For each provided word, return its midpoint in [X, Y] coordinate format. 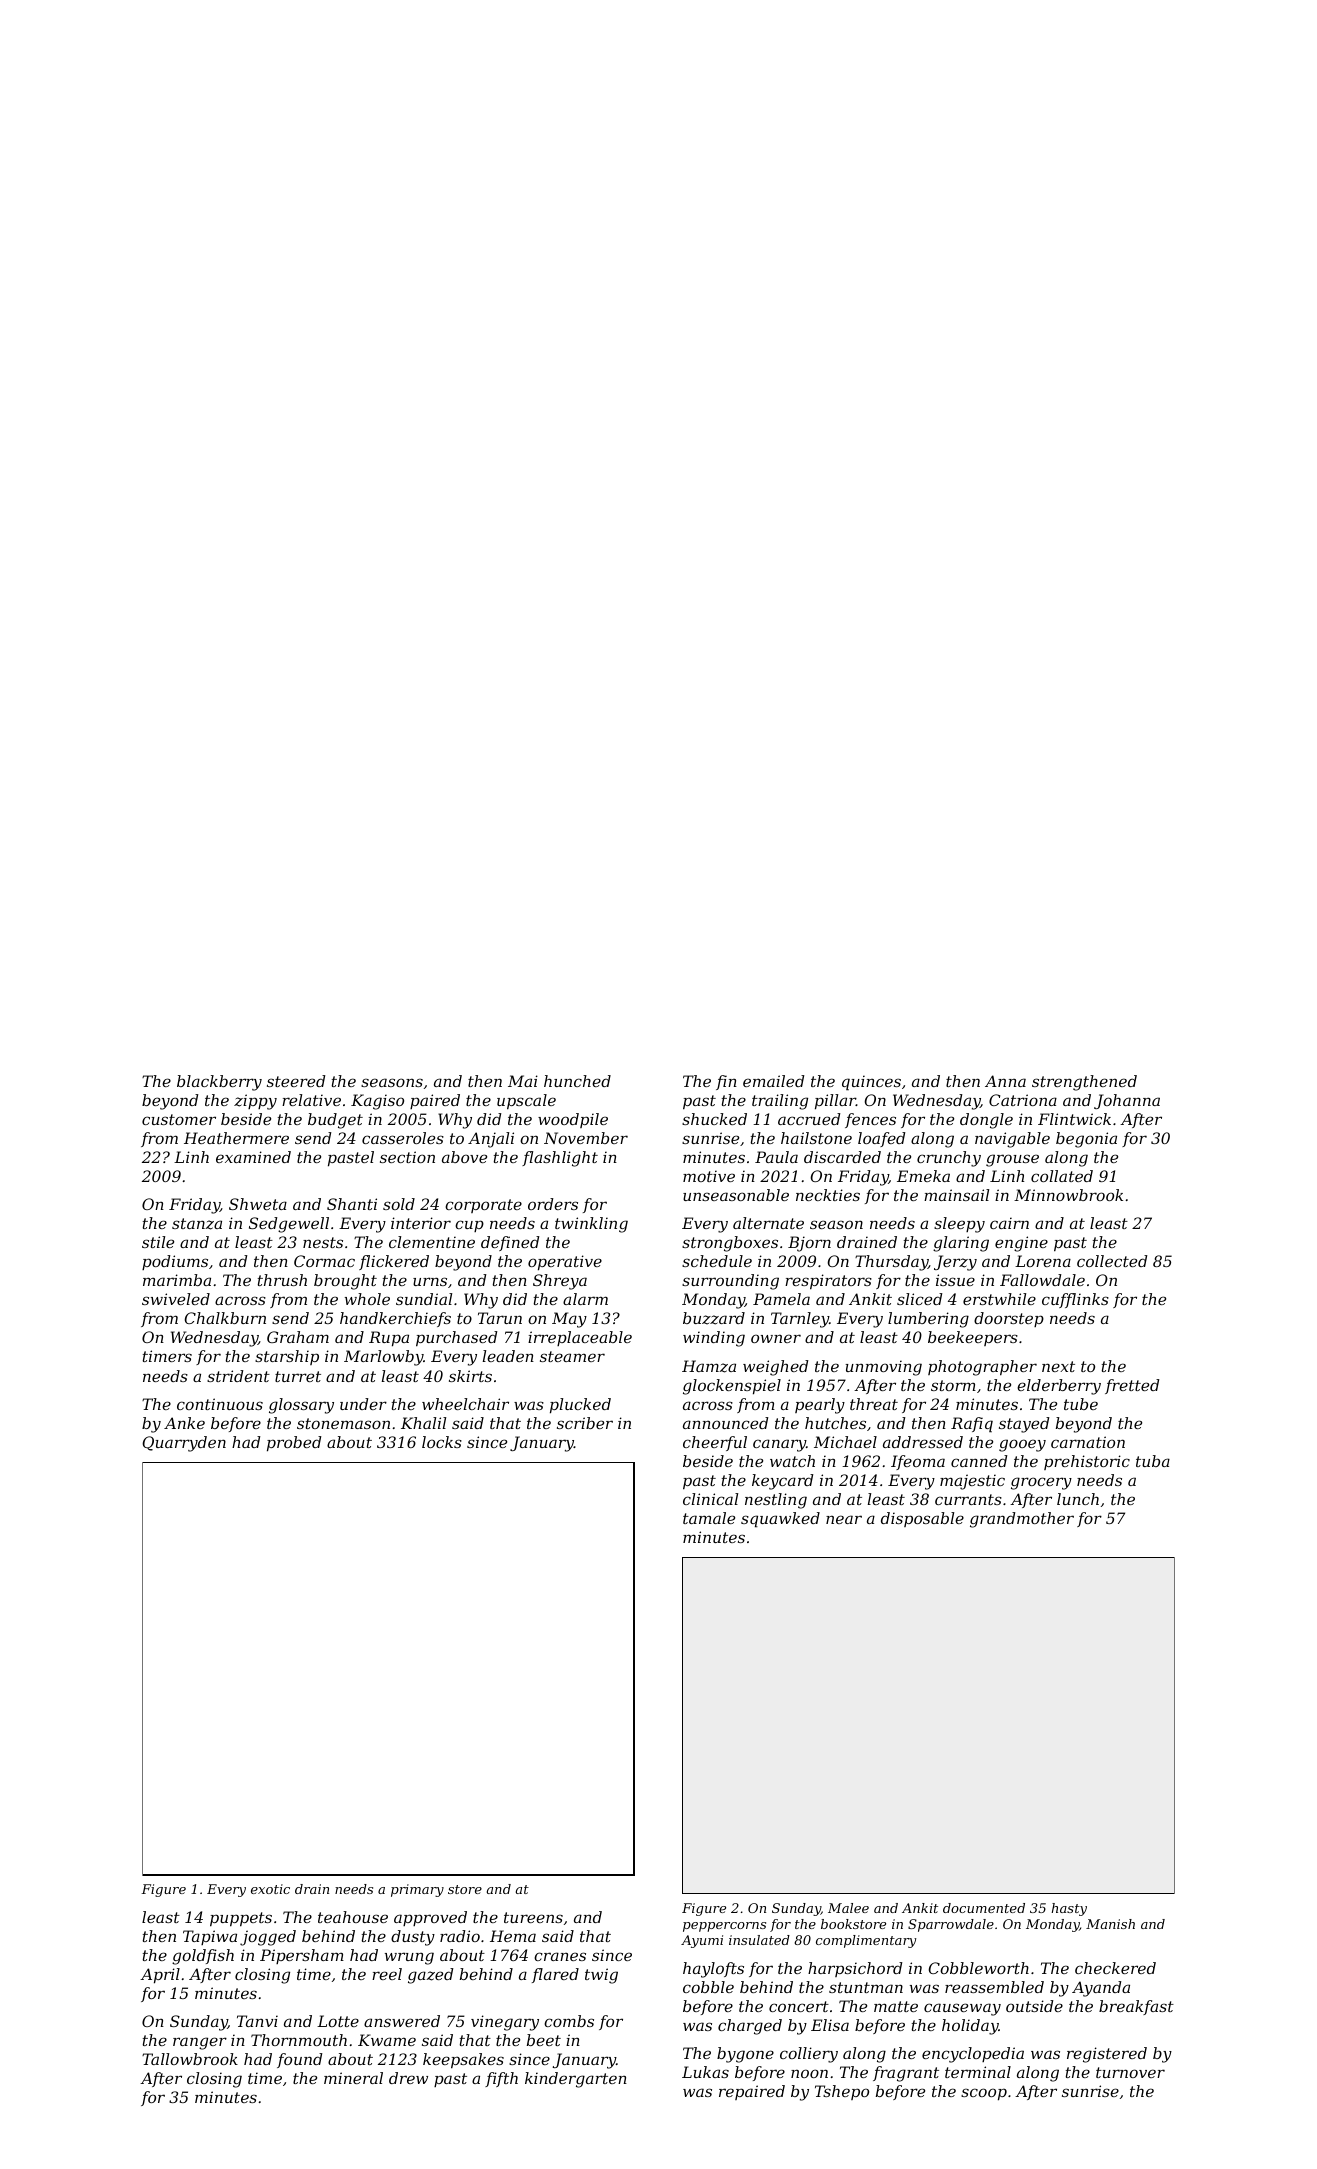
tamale [709, 1518]
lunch [1078, 1499]
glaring [961, 1244]
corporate [483, 1206]
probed [294, 1444]
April [160, 1976]
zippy [255, 1102]
